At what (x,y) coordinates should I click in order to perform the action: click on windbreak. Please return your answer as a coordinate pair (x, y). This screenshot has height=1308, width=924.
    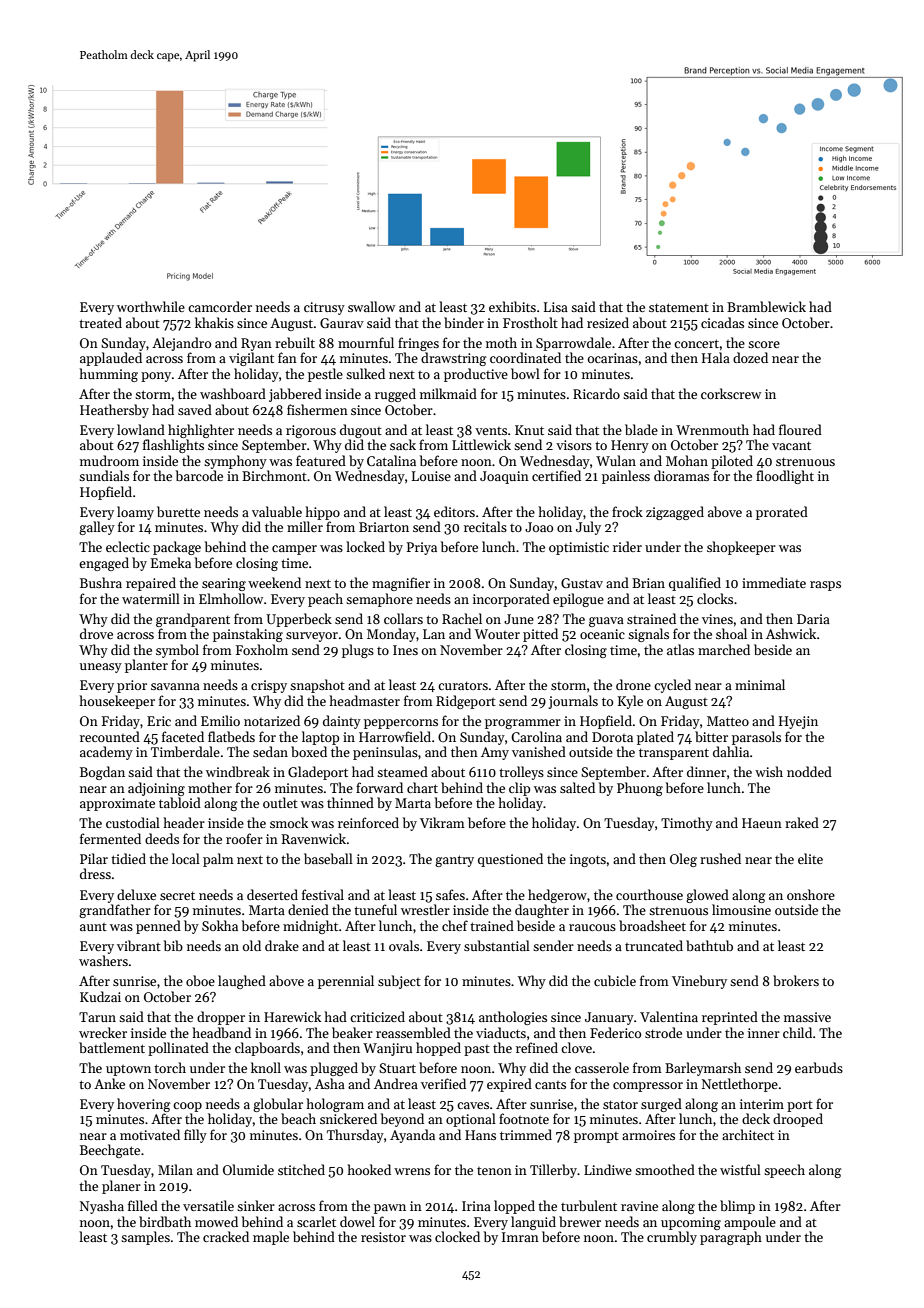
    Looking at the image, I should click on (238, 771).
